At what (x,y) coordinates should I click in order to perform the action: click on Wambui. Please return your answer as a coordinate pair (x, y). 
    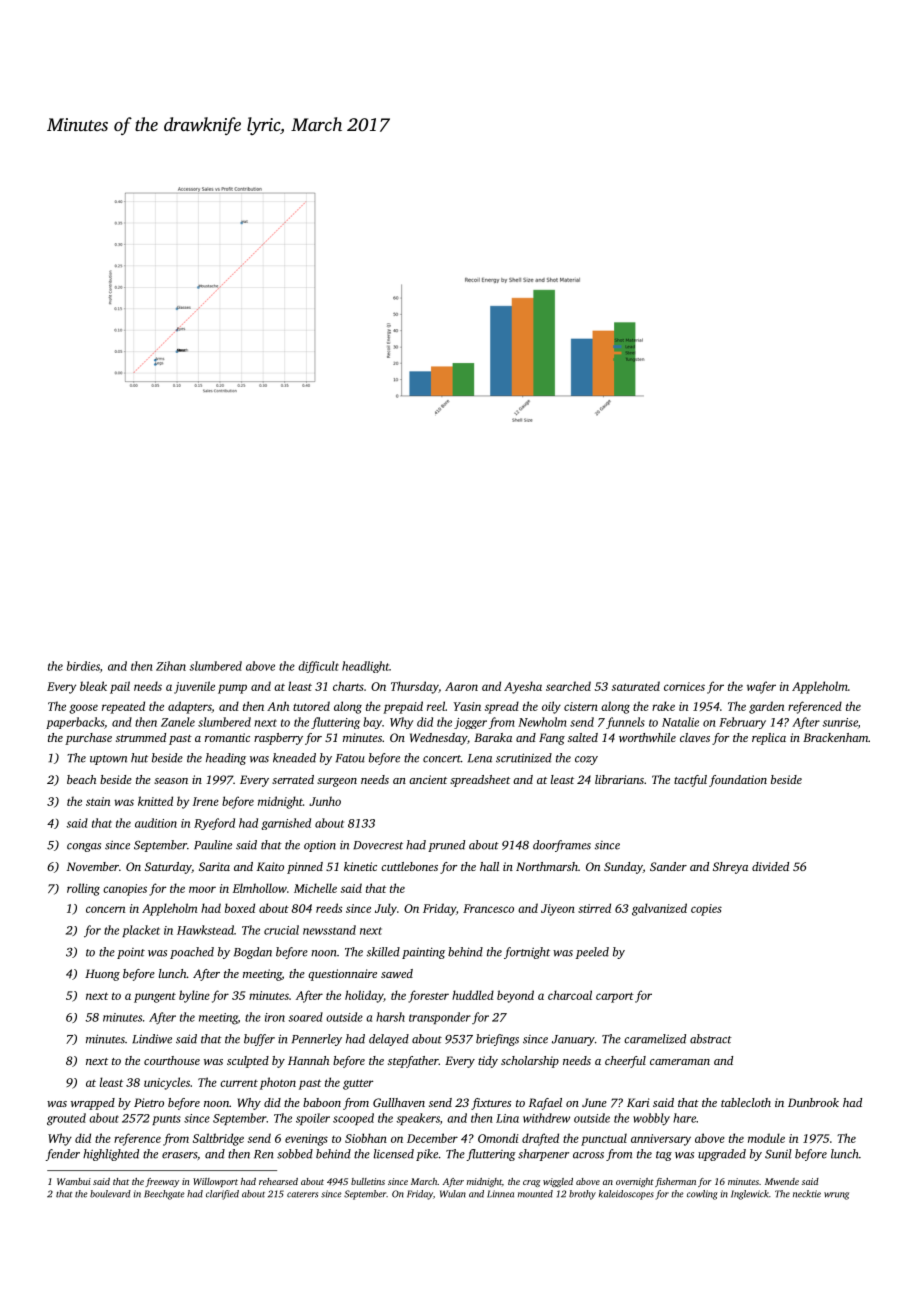
    Looking at the image, I should click on (74, 1181).
